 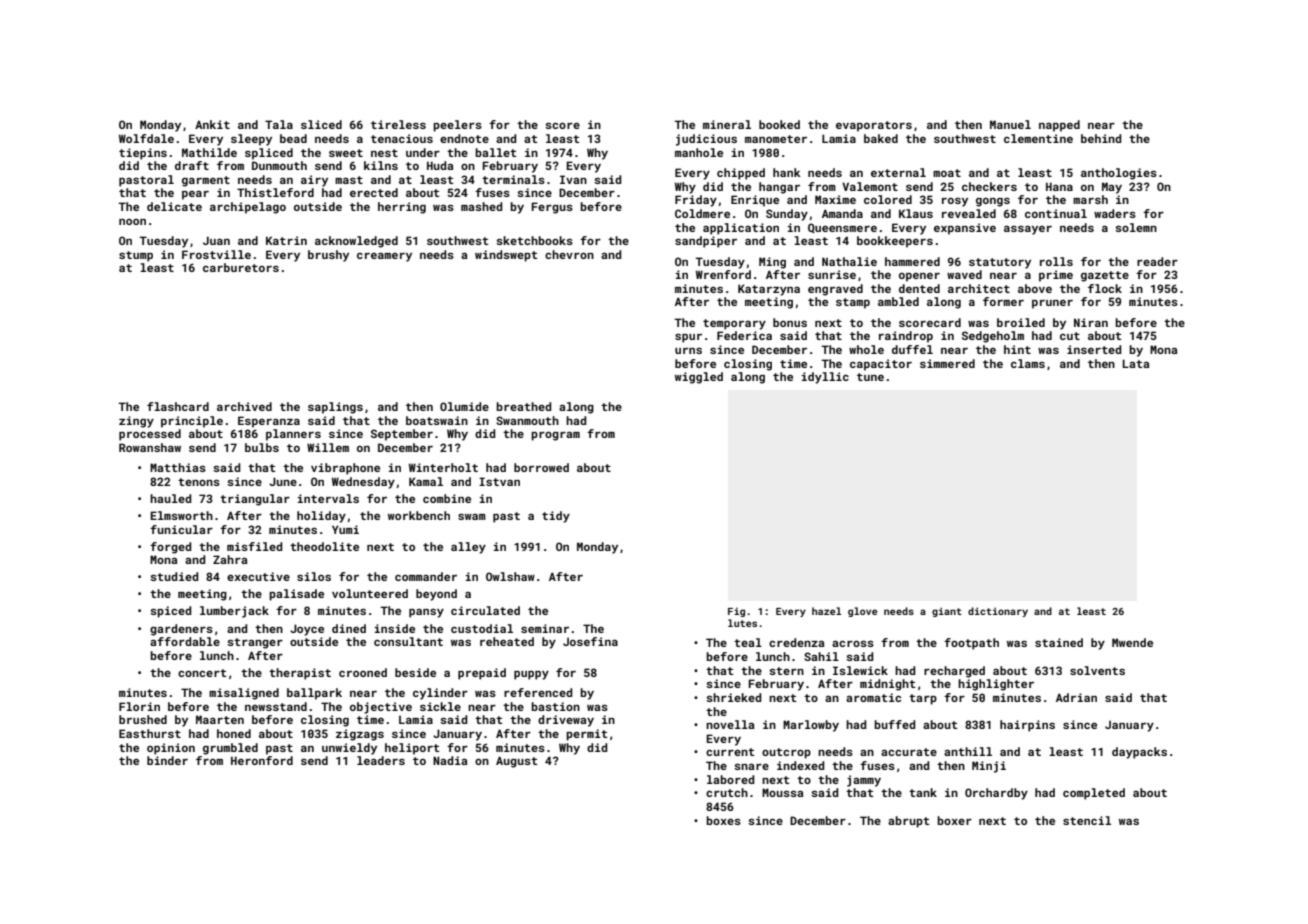 I want to click on prime, so click(x=1056, y=276).
